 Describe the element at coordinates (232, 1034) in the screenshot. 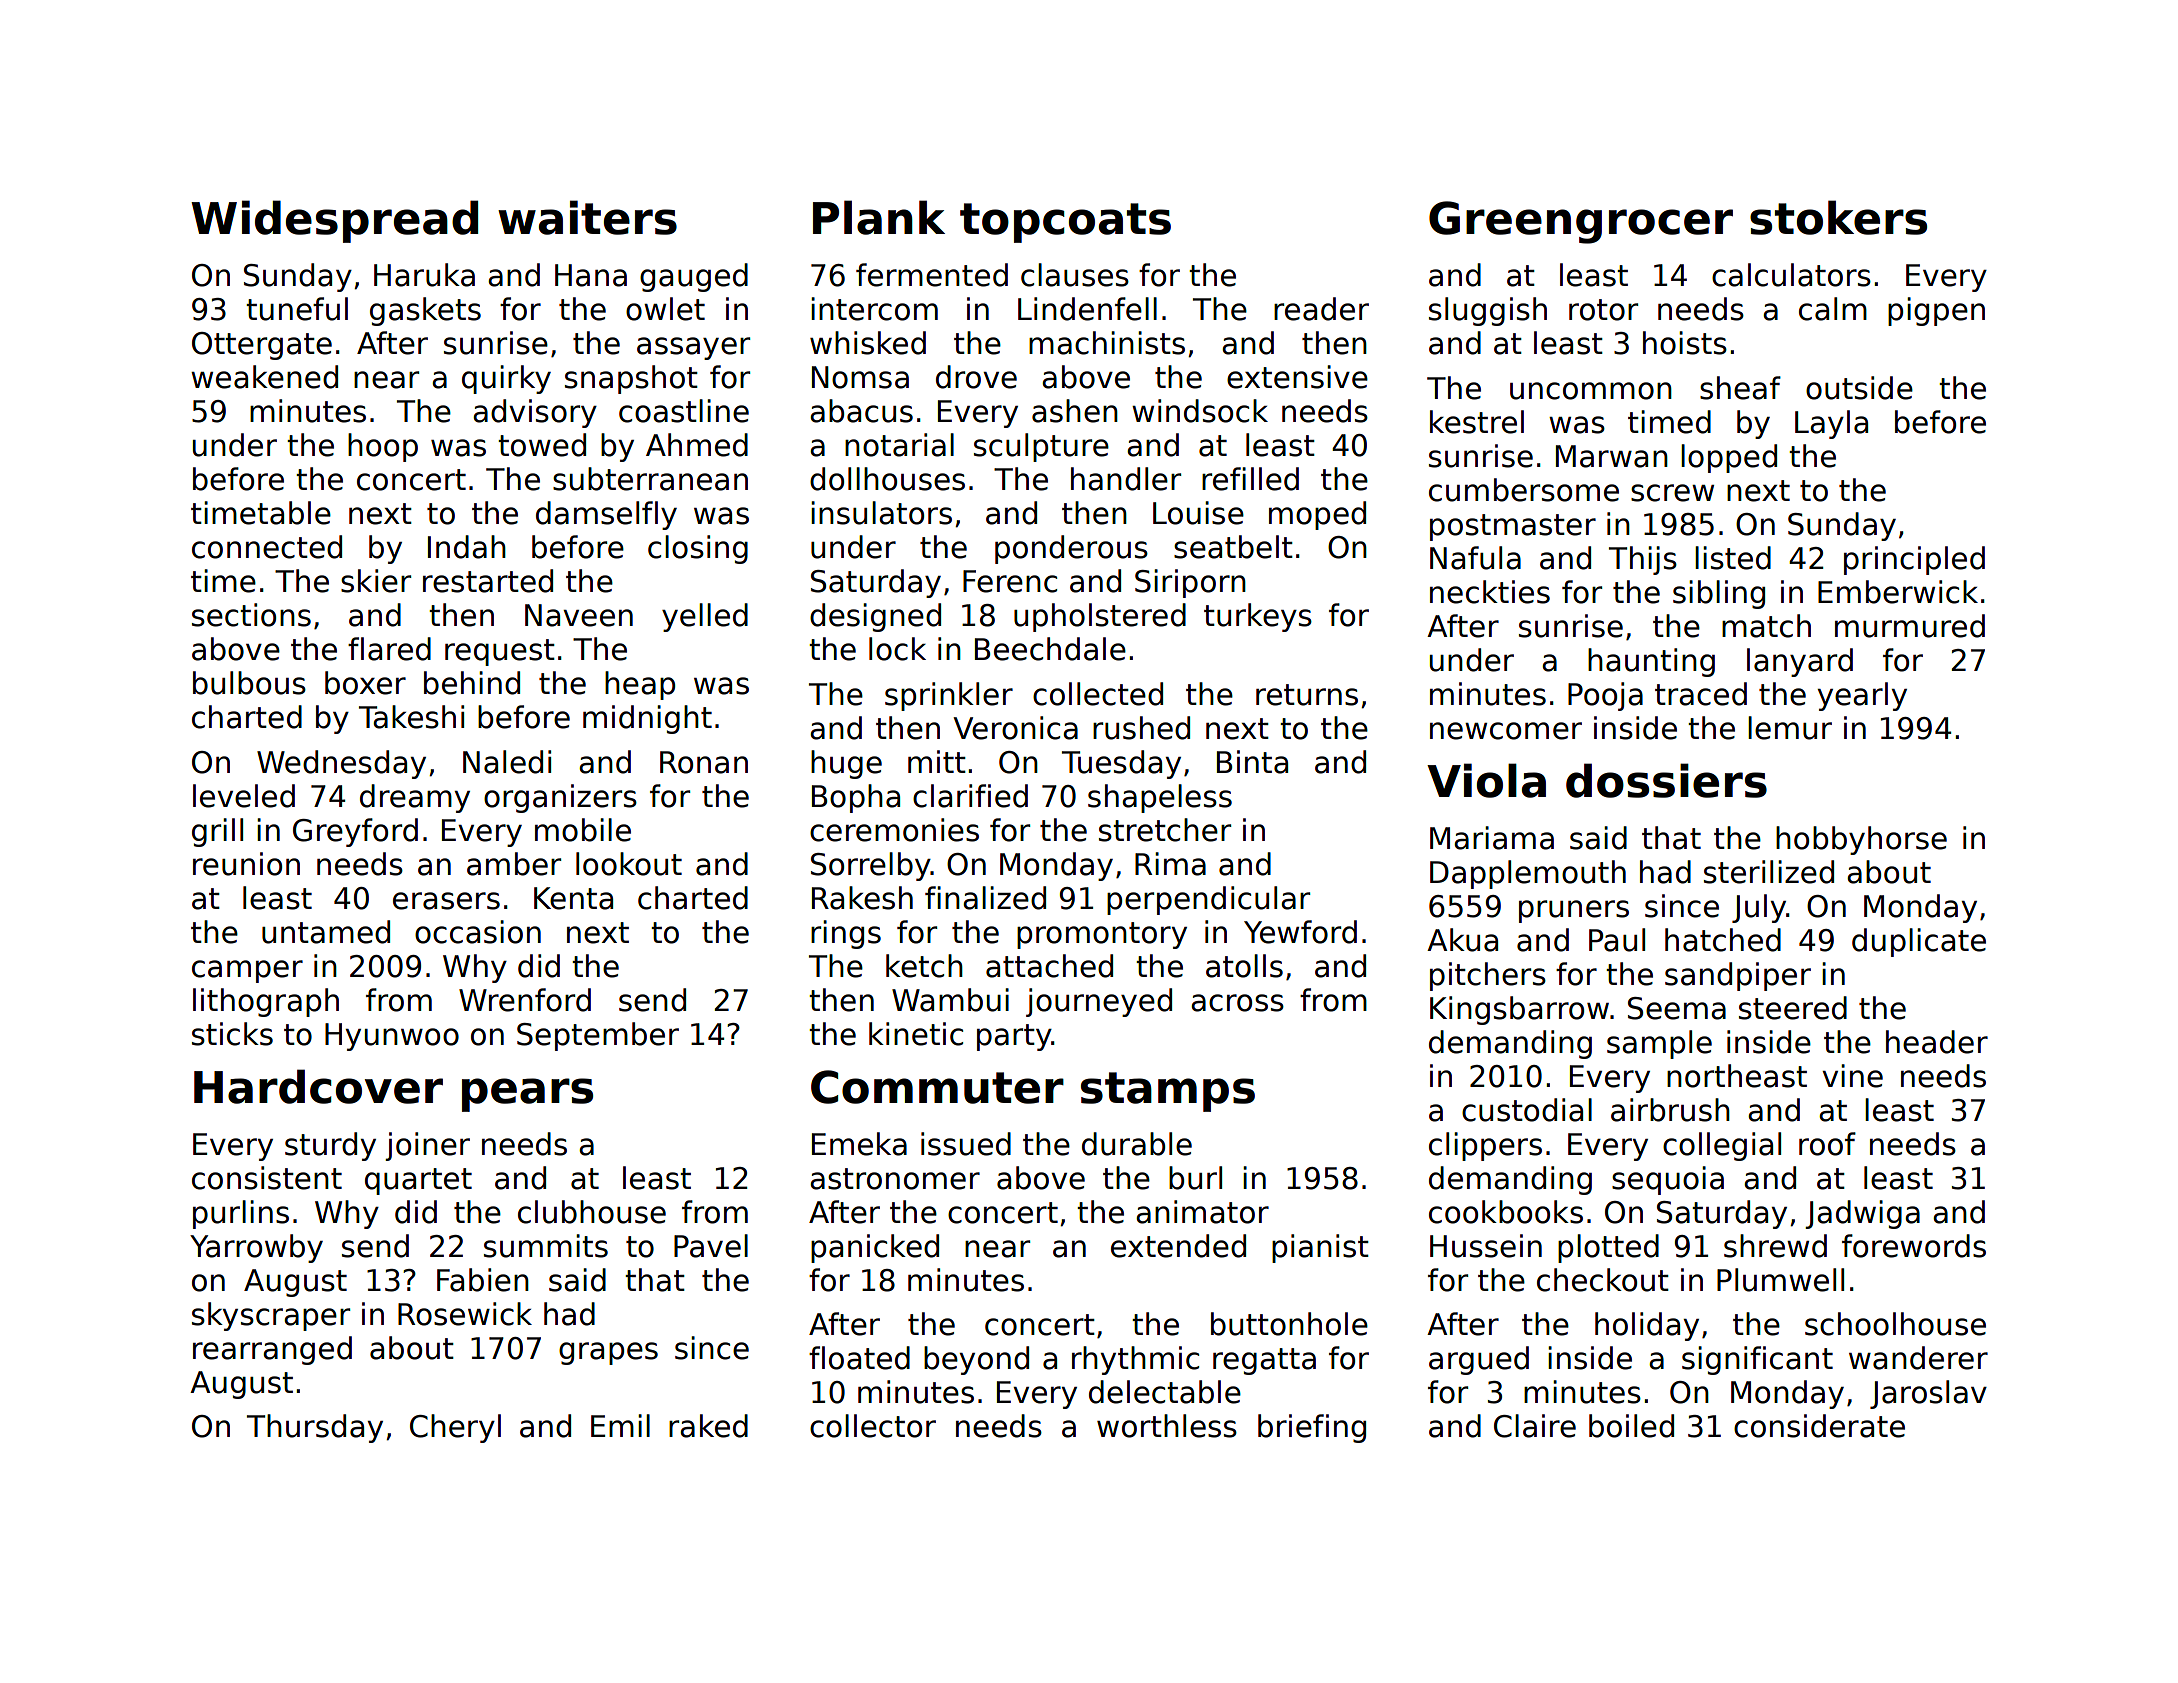

I see `sticks` at that location.
